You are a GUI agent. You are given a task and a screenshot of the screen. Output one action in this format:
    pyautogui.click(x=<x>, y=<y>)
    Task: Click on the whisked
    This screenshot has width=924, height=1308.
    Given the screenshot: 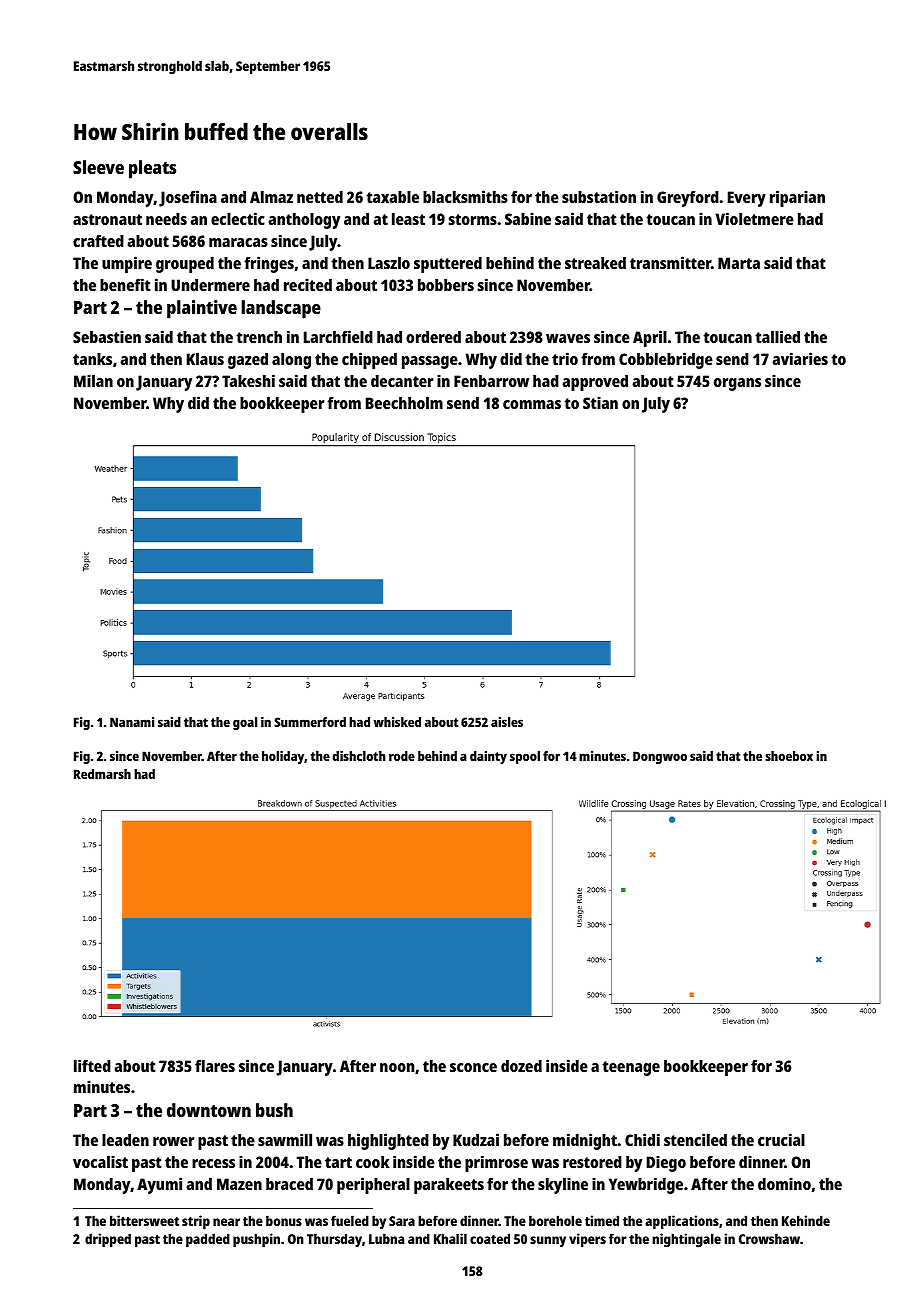 What is the action you would take?
    pyautogui.click(x=397, y=722)
